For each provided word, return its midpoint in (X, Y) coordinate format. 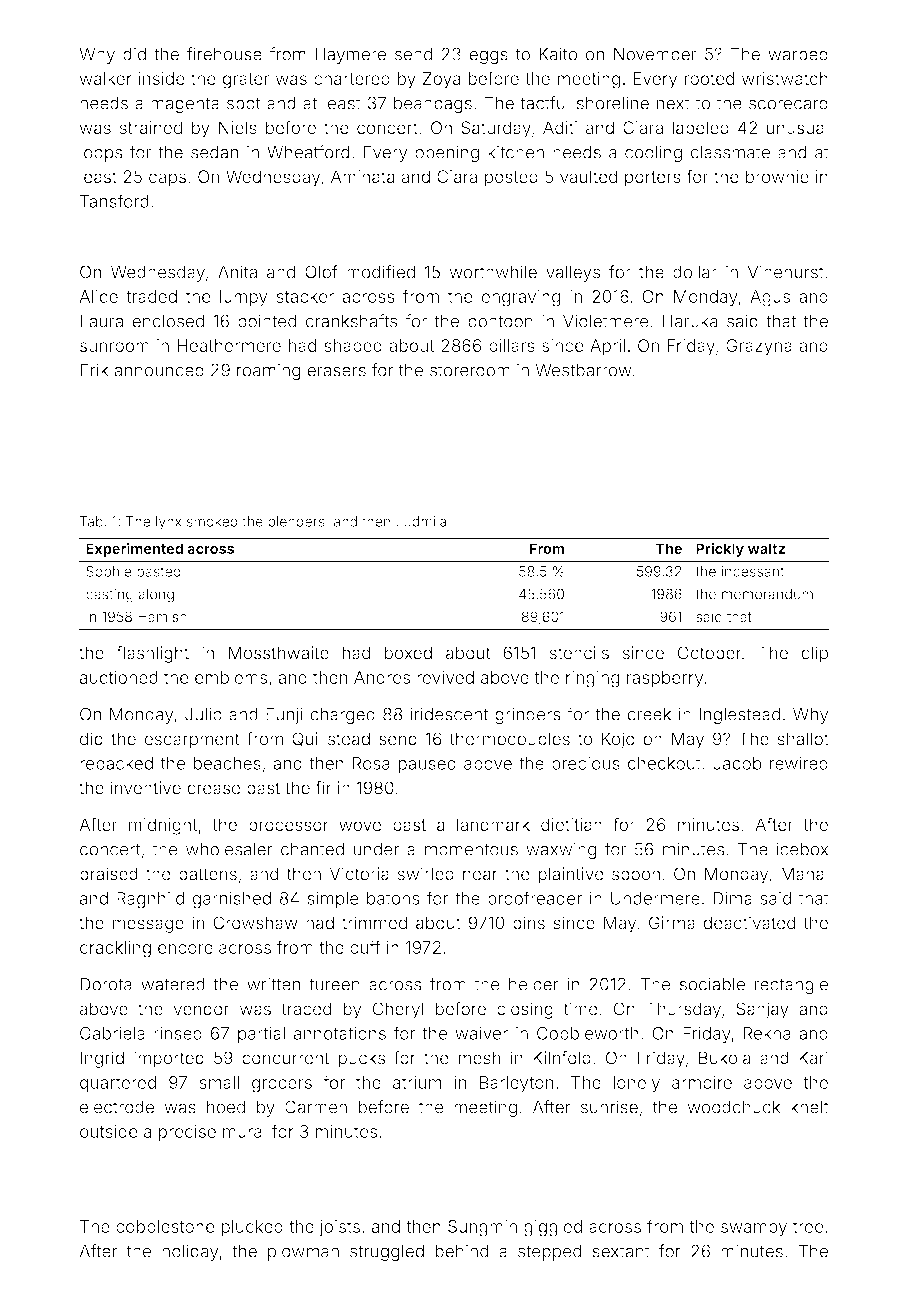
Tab (91, 521)
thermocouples (509, 740)
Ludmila (421, 521)
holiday (190, 1252)
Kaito (558, 54)
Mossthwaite (279, 653)
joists (339, 1228)
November (655, 54)
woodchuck (734, 1107)
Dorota (106, 984)
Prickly (720, 550)
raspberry (665, 679)
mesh (479, 1058)
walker (106, 78)
